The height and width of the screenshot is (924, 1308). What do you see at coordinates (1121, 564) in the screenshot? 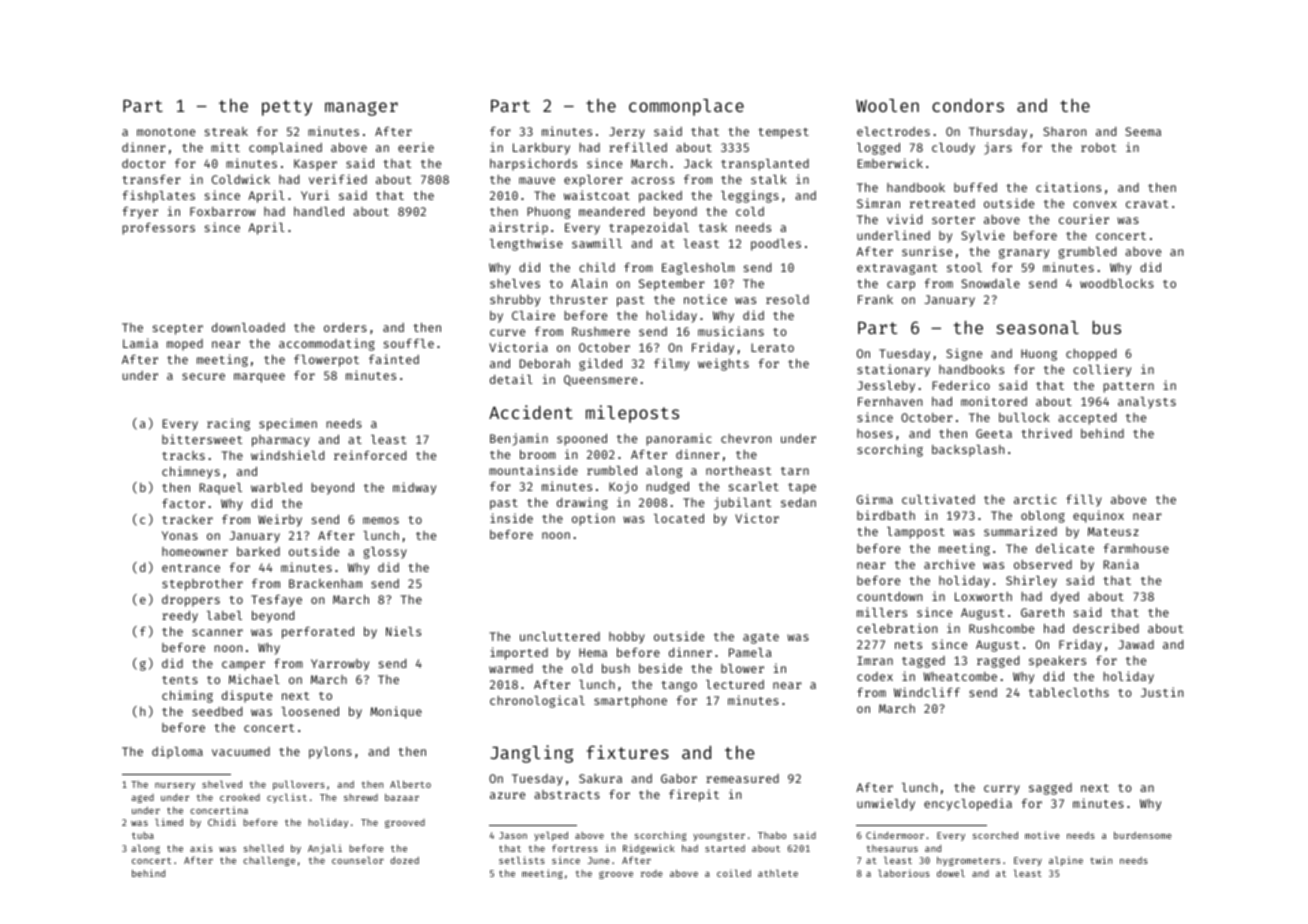
I see `Rania` at bounding box center [1121, 564].
